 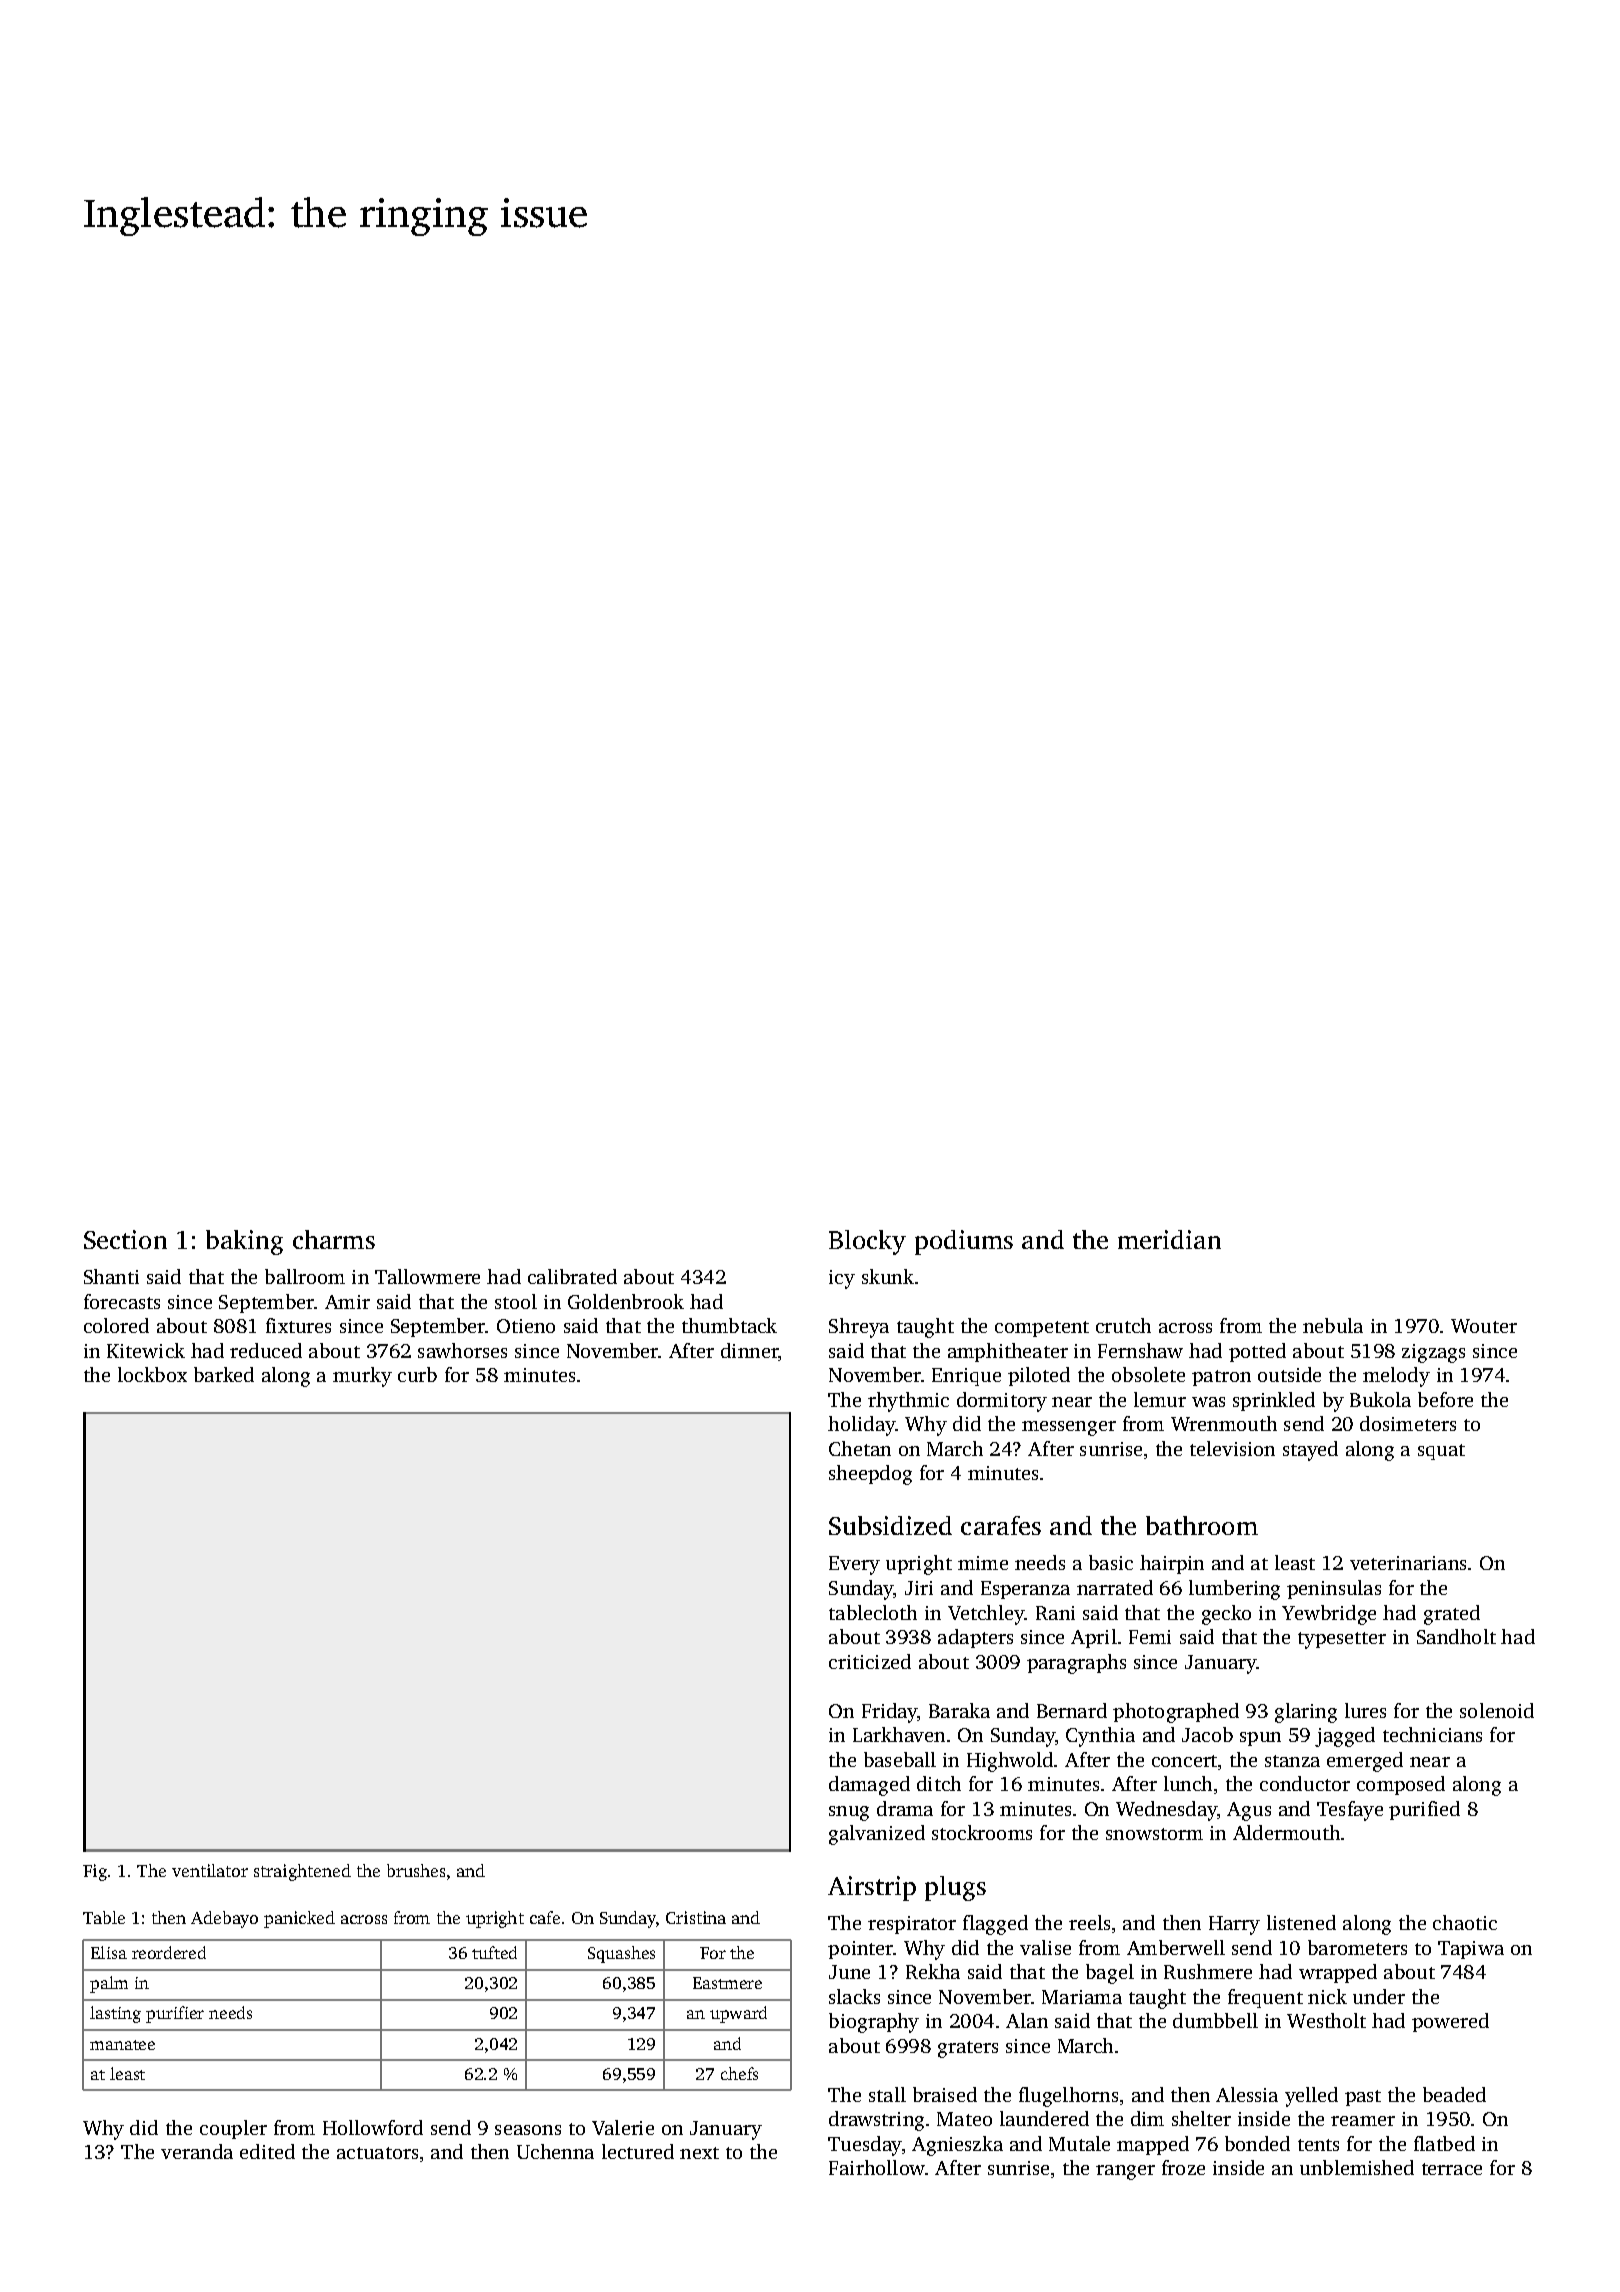 I want to click on solenoid, so click(x=1497, y=1710).
